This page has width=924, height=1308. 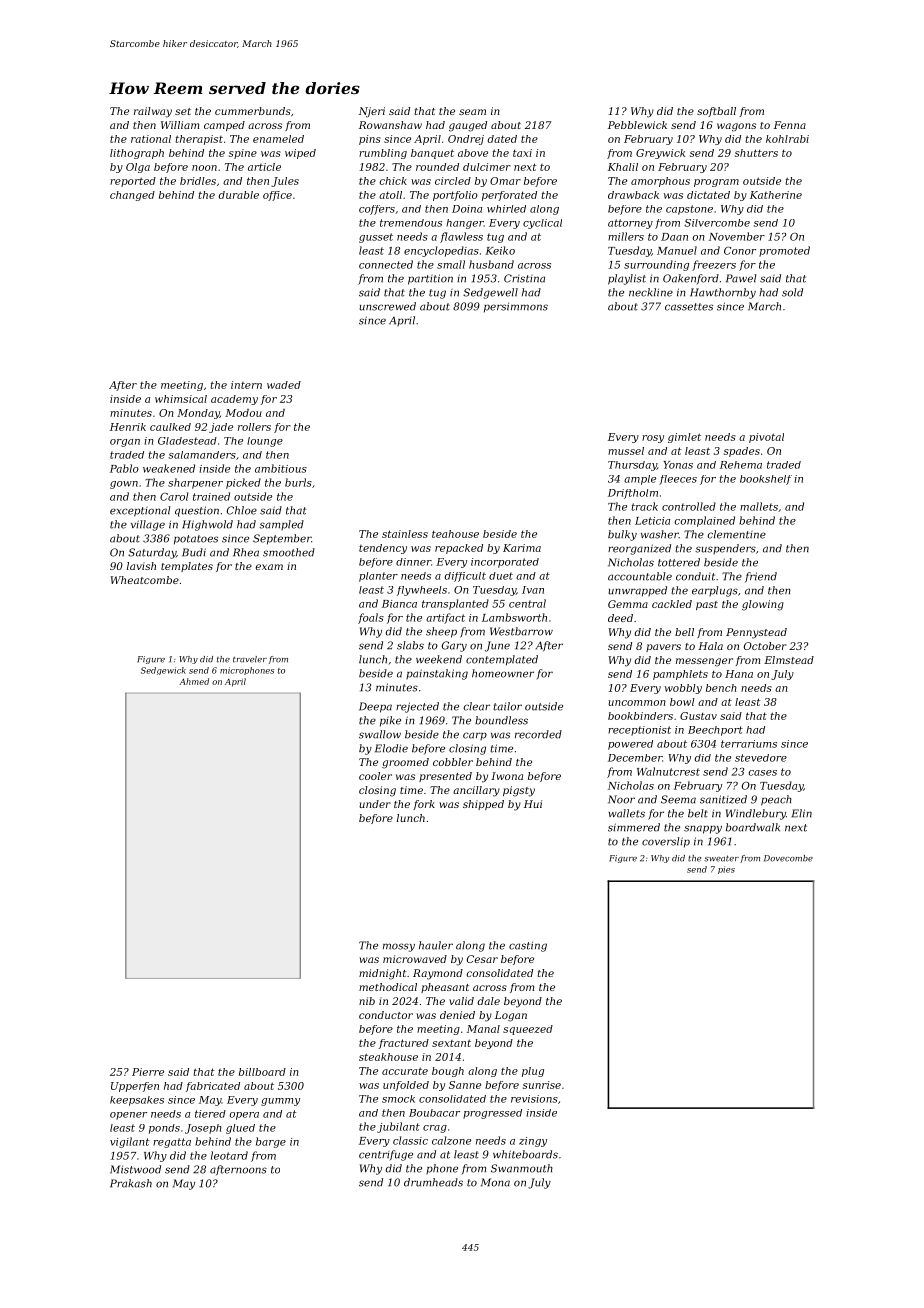 I want to click on mallets, so click(x=759, y=506).
